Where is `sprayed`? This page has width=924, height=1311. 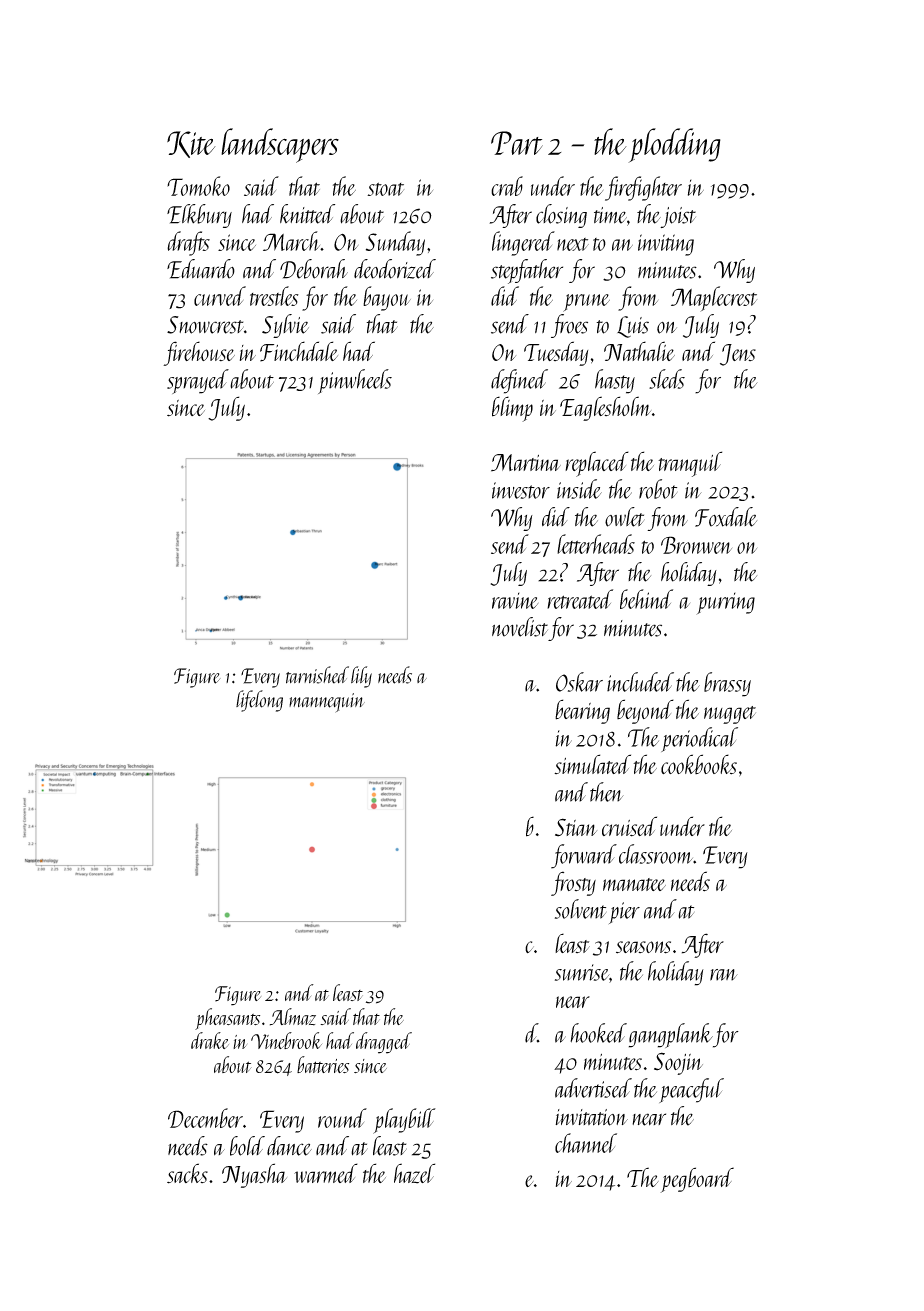
sprayed is located at coordinates (198, 381).
